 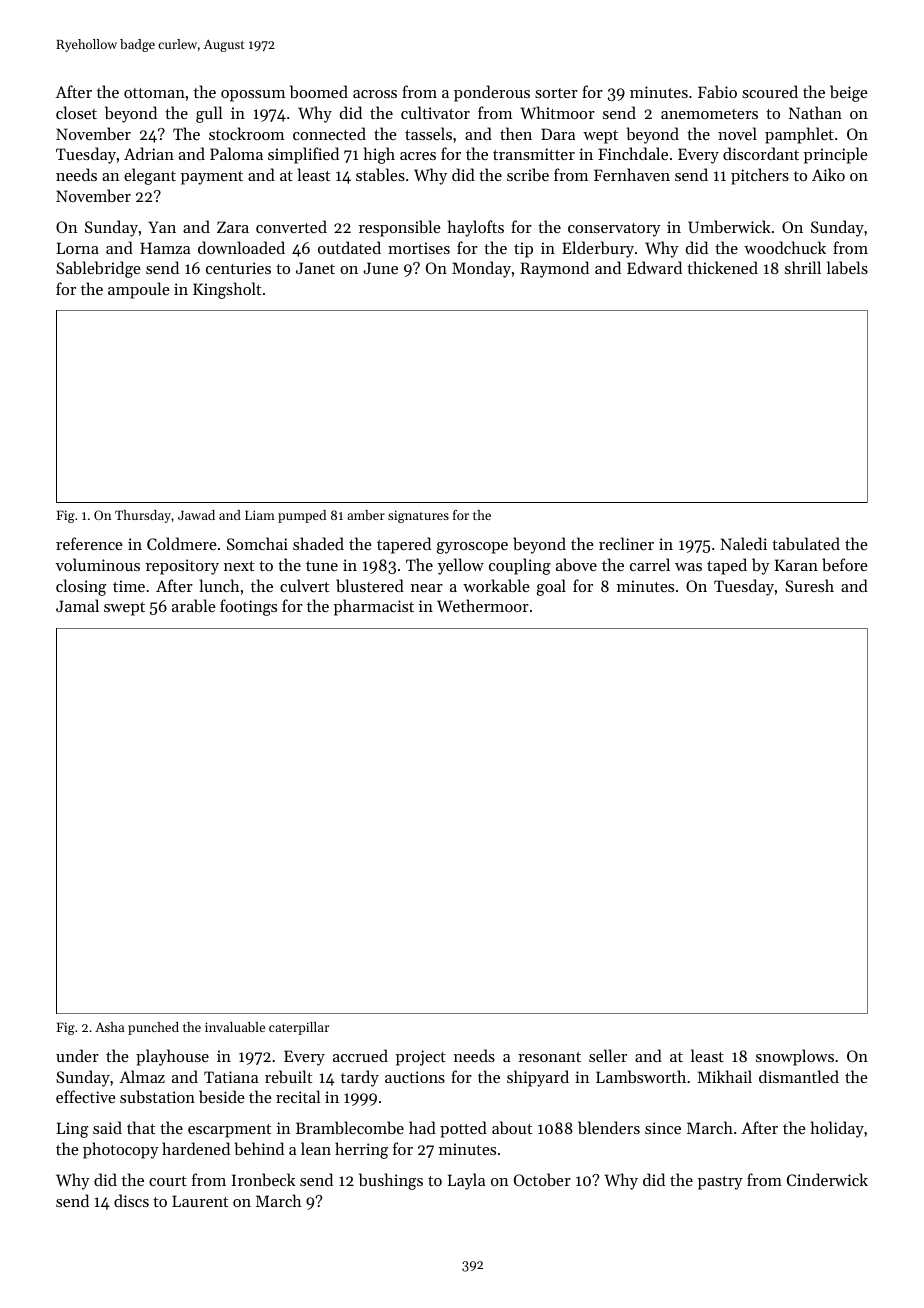 I want to click on caterpillar, so click(x=299, y=1028).
